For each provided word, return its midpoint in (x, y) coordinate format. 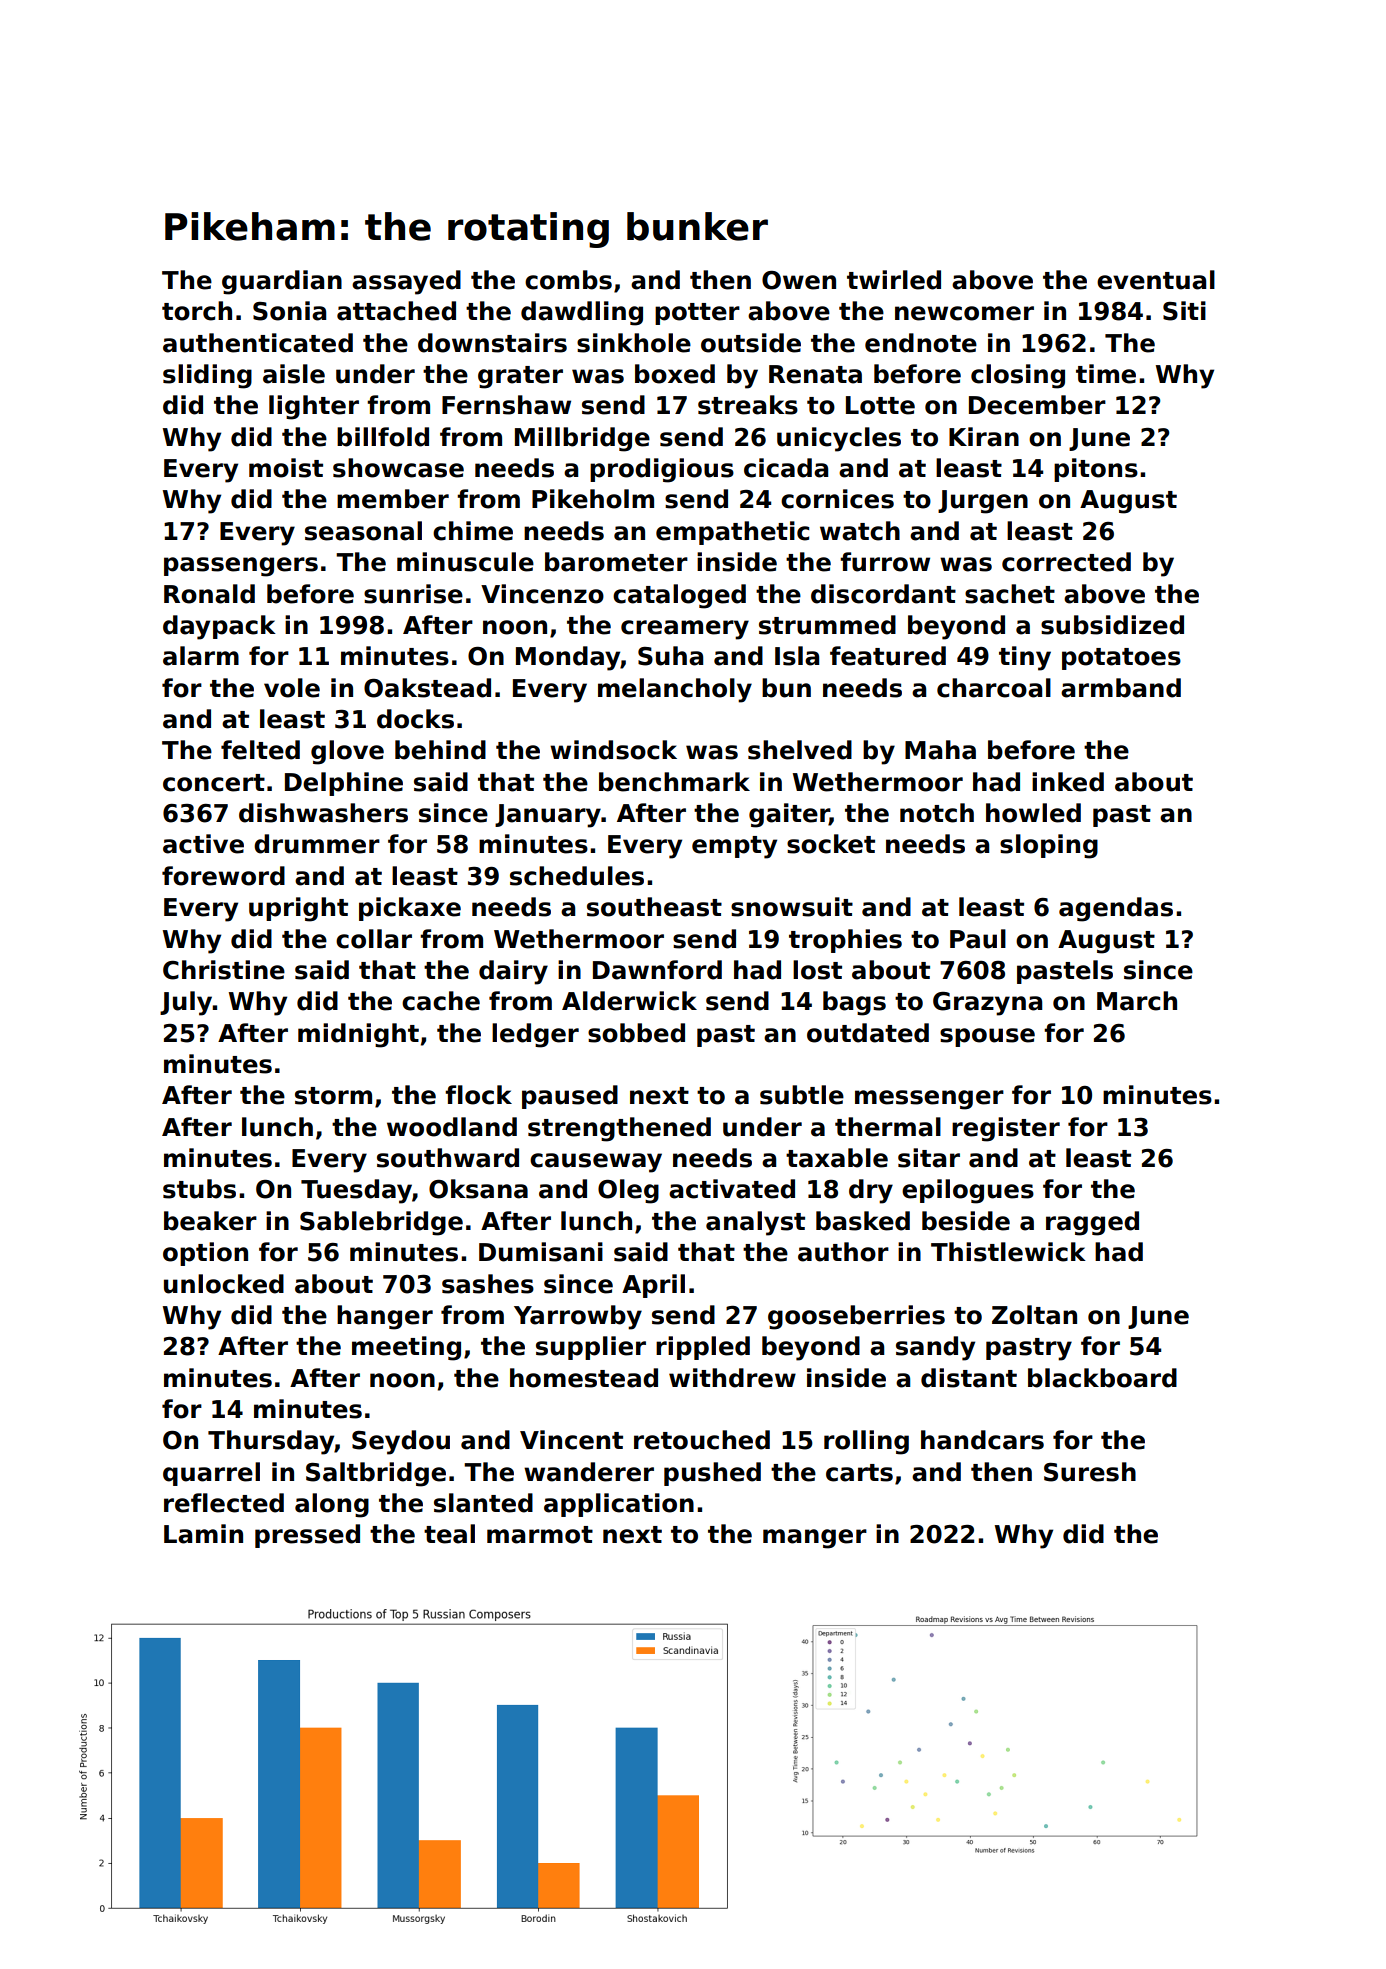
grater (520, 377)
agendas (1116, 909)
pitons (1096, 470)
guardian (282, 282)
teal (449, 1534)
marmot (540, 1535)
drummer (317, 844)
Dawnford (657, 970)
